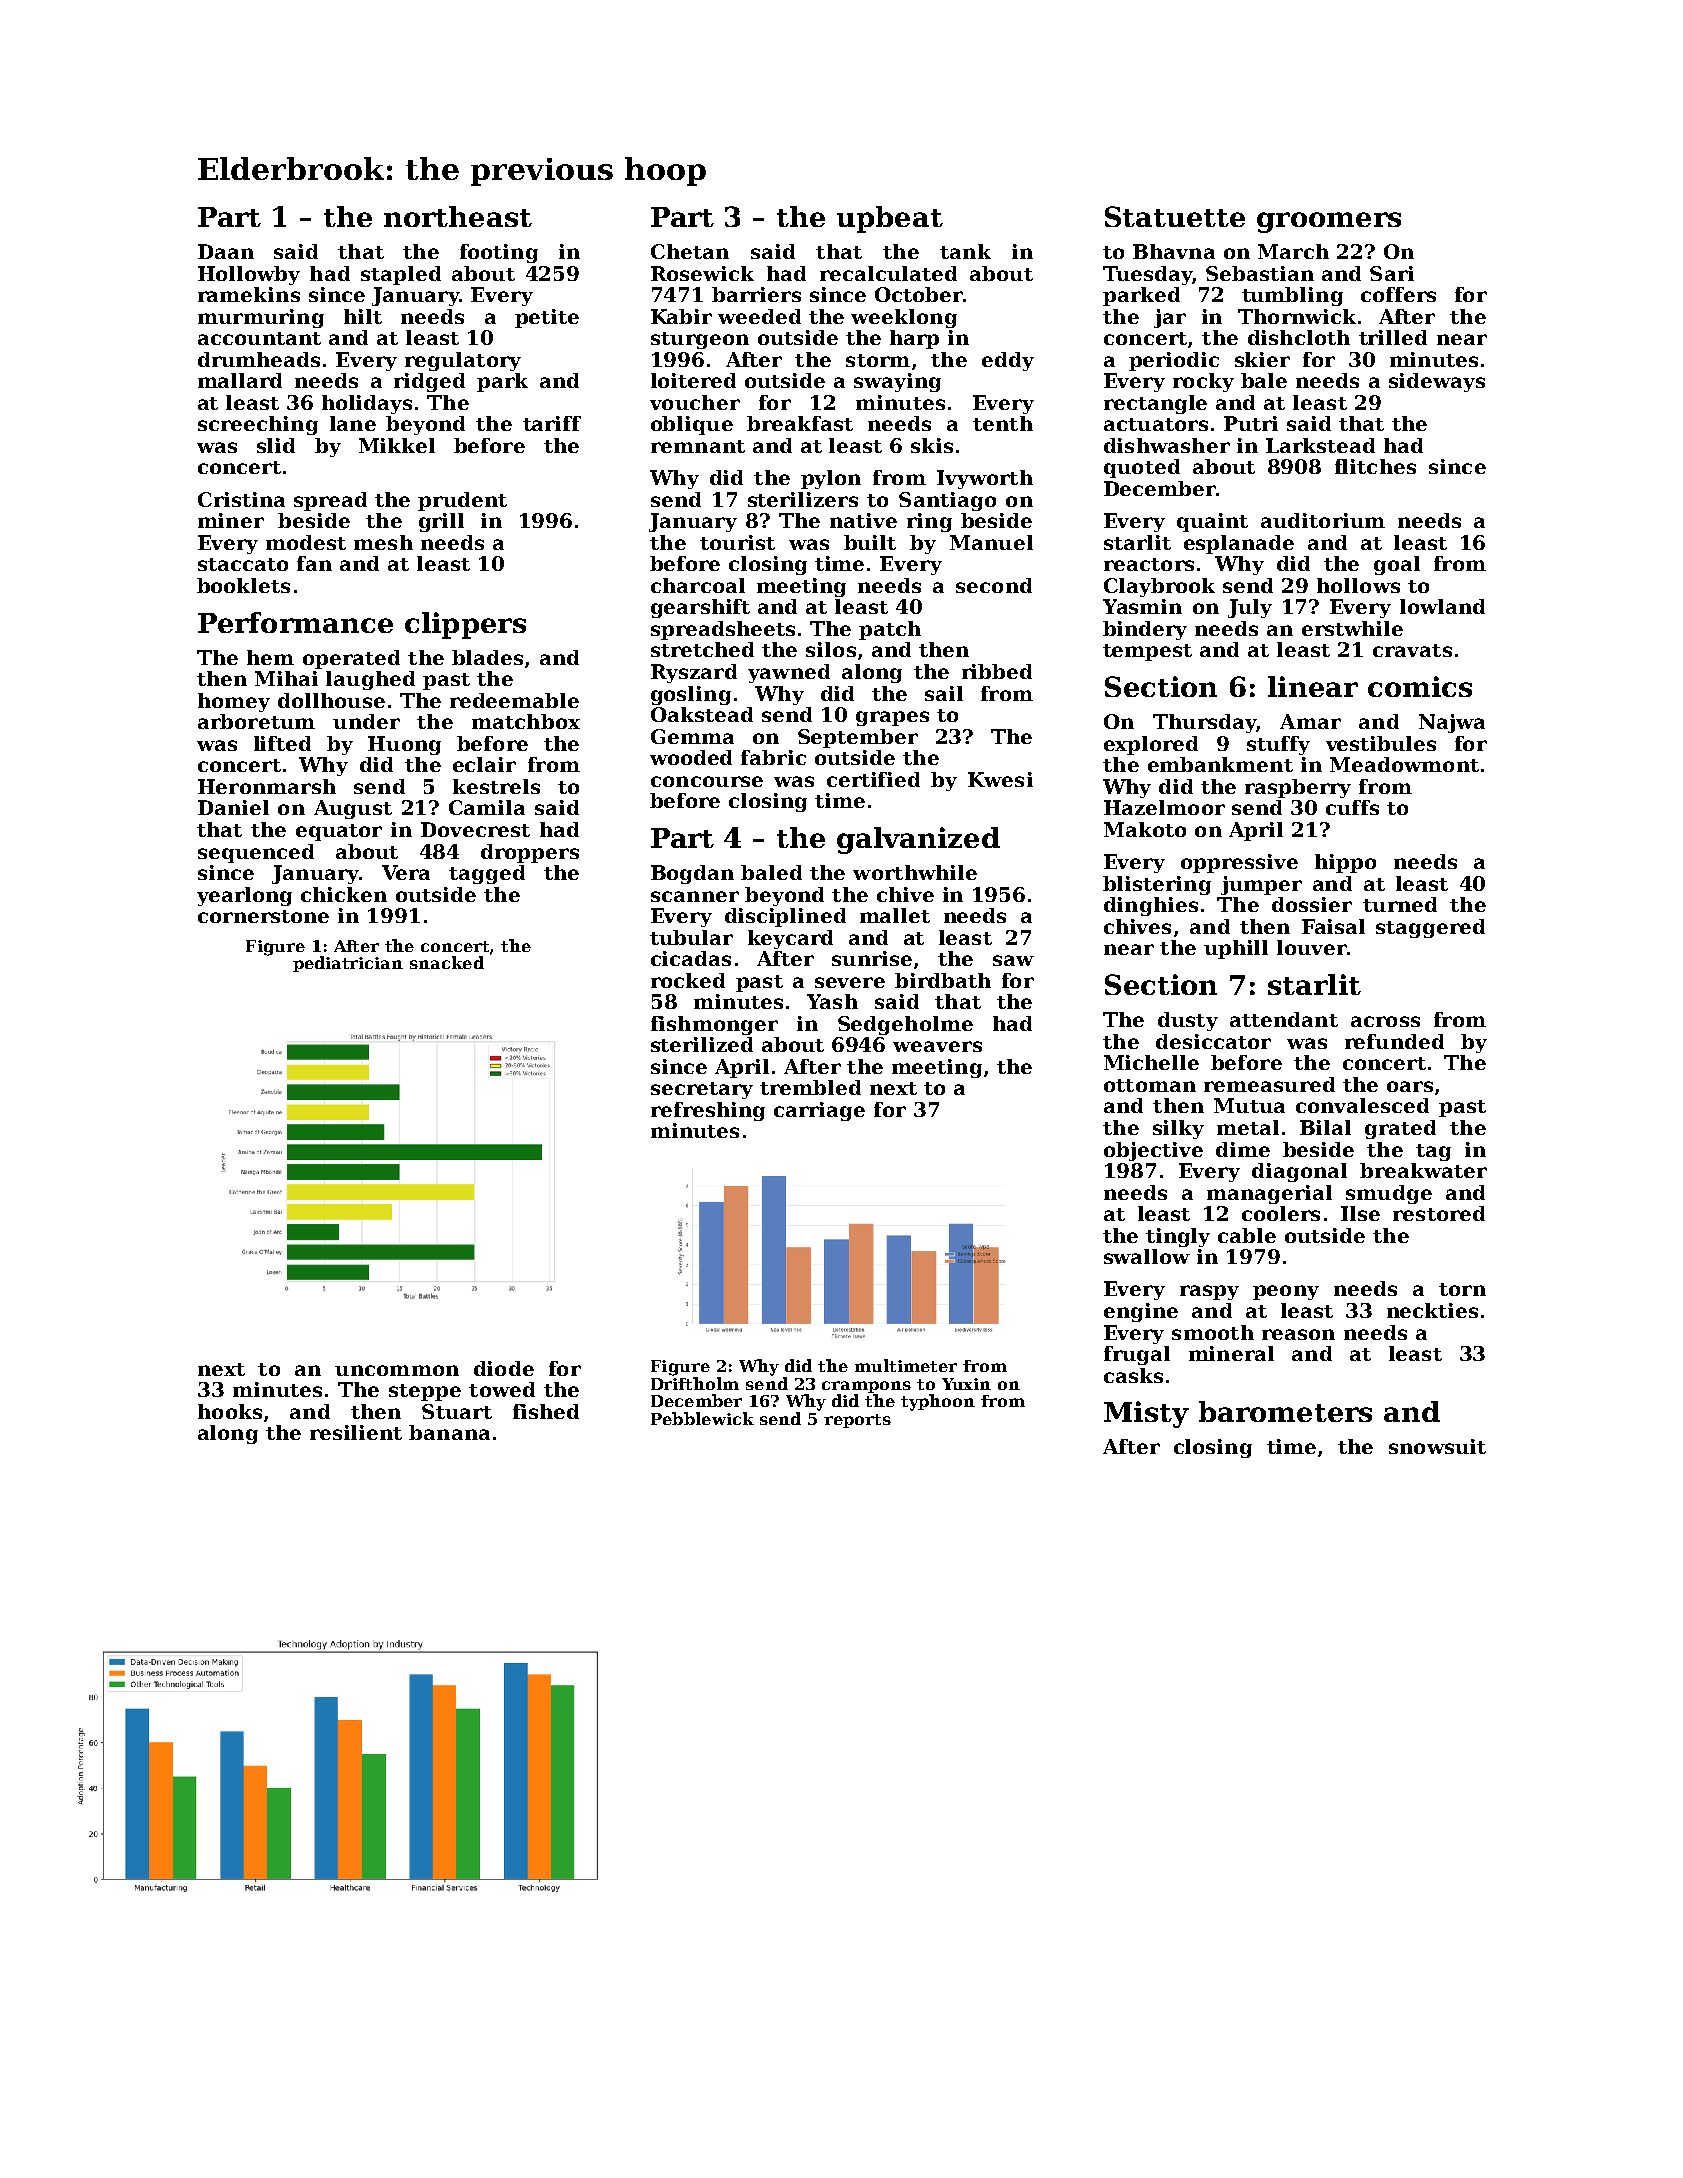  I want to click on groomers, so click(1329, 222).
